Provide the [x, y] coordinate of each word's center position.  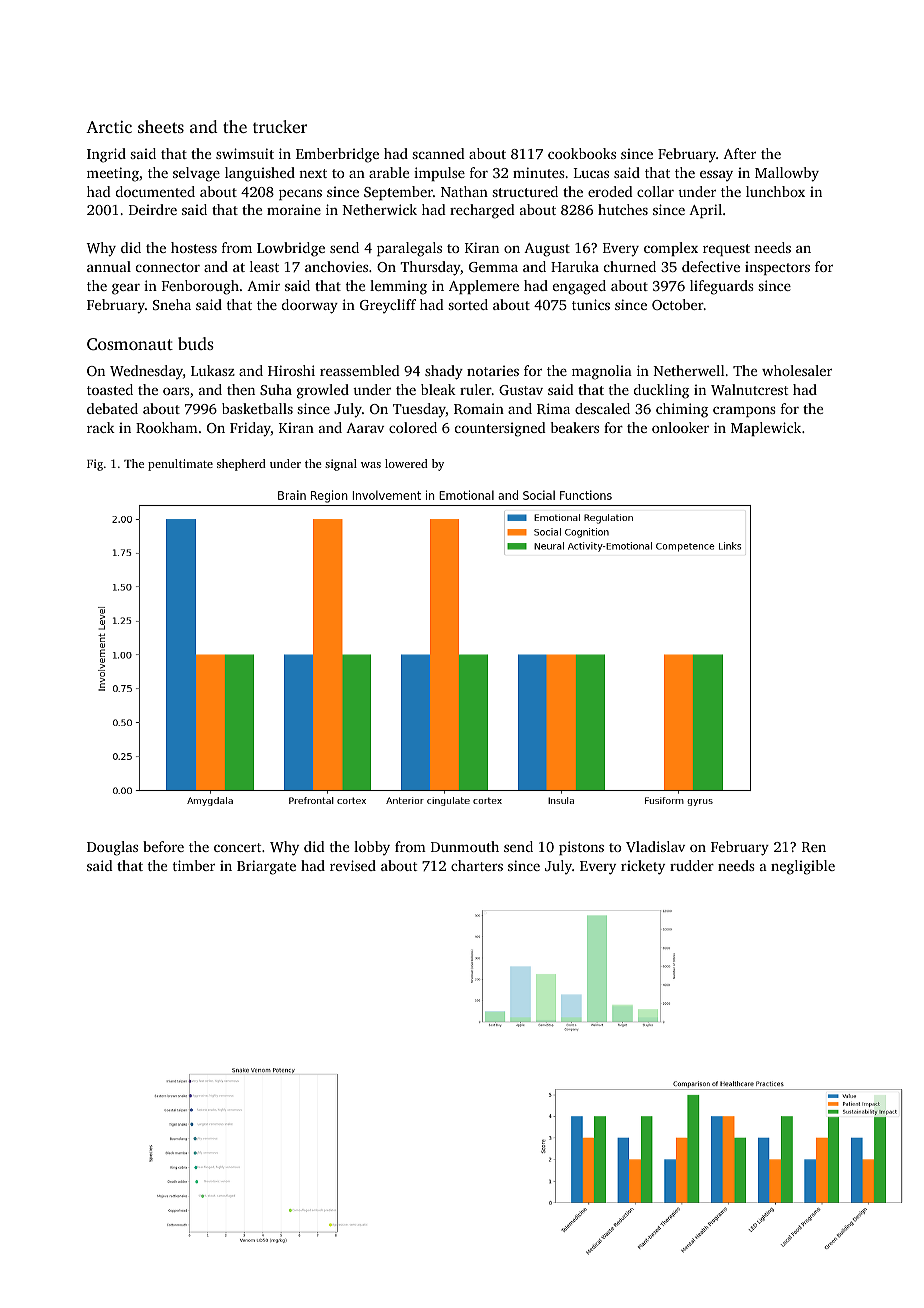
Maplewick [766, 429]
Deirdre [153, 209]
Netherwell [689, 370]
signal [341, 465]
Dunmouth [465, 846]
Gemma [493, 267]
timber [194, 865]
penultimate [180, 465]
